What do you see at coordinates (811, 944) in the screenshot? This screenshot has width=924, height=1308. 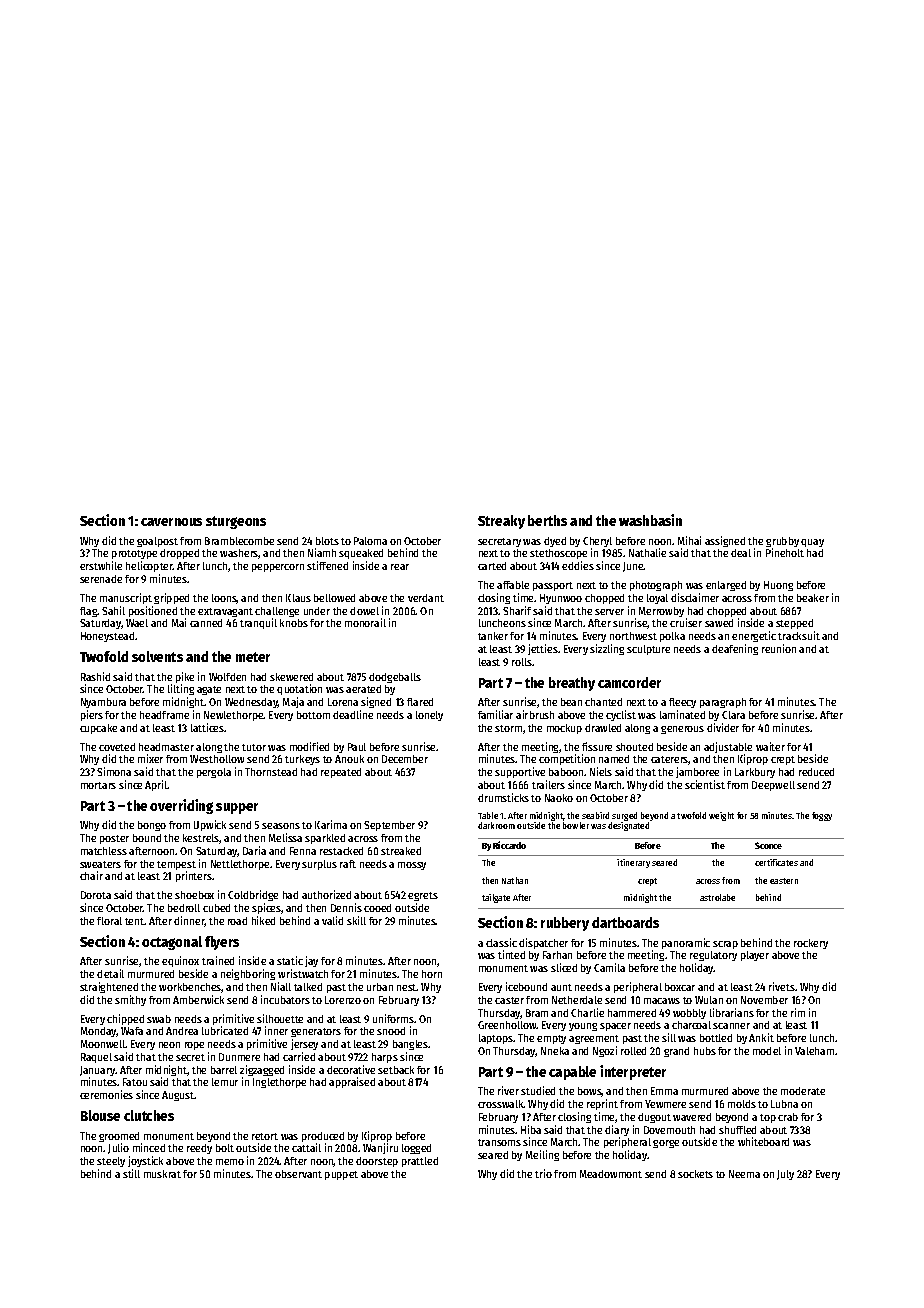 I see `rockery` at bounding box center [811, 944].
